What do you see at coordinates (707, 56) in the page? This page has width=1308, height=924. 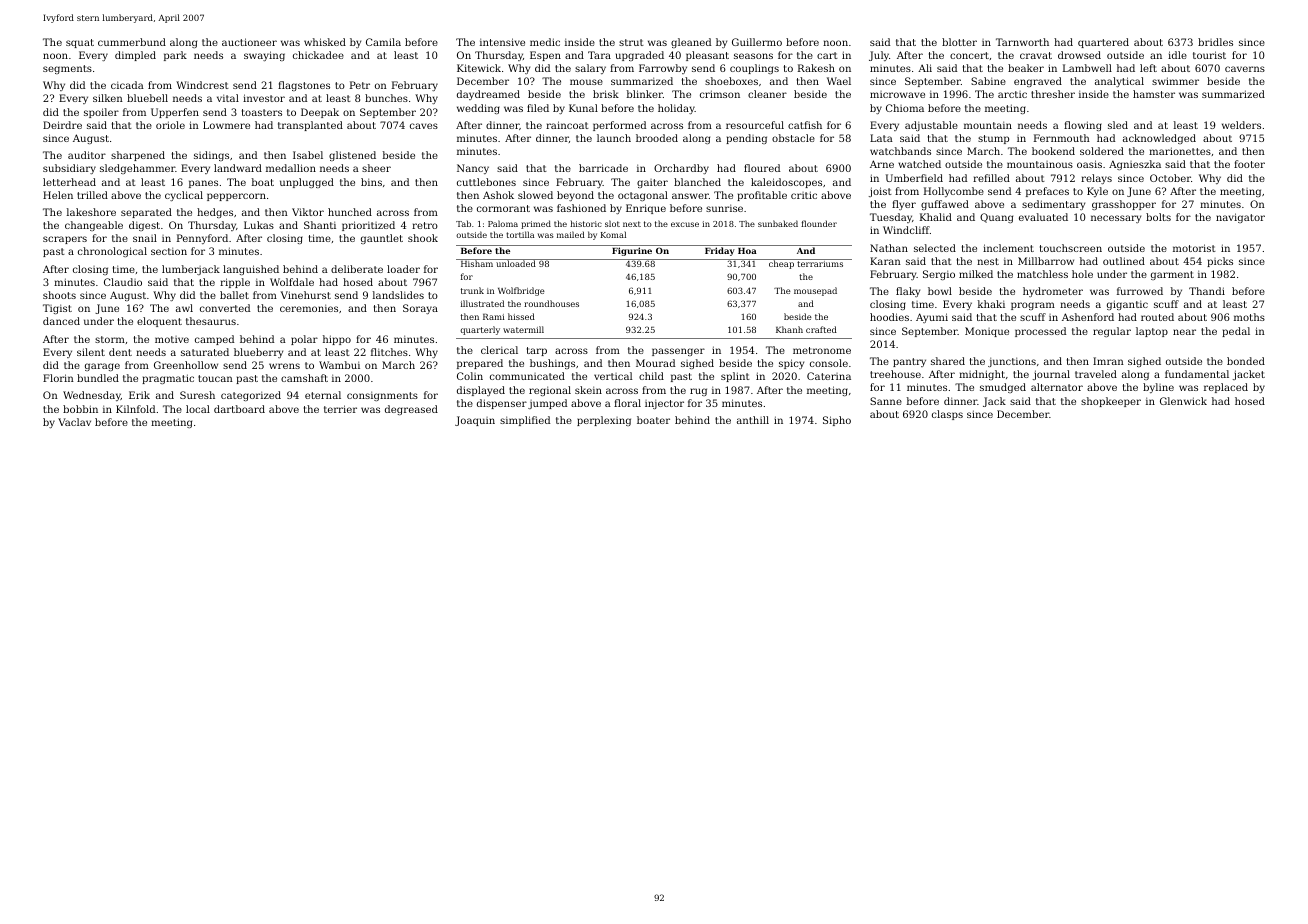 I see `pleasant` at bounding box center [707, 56].
